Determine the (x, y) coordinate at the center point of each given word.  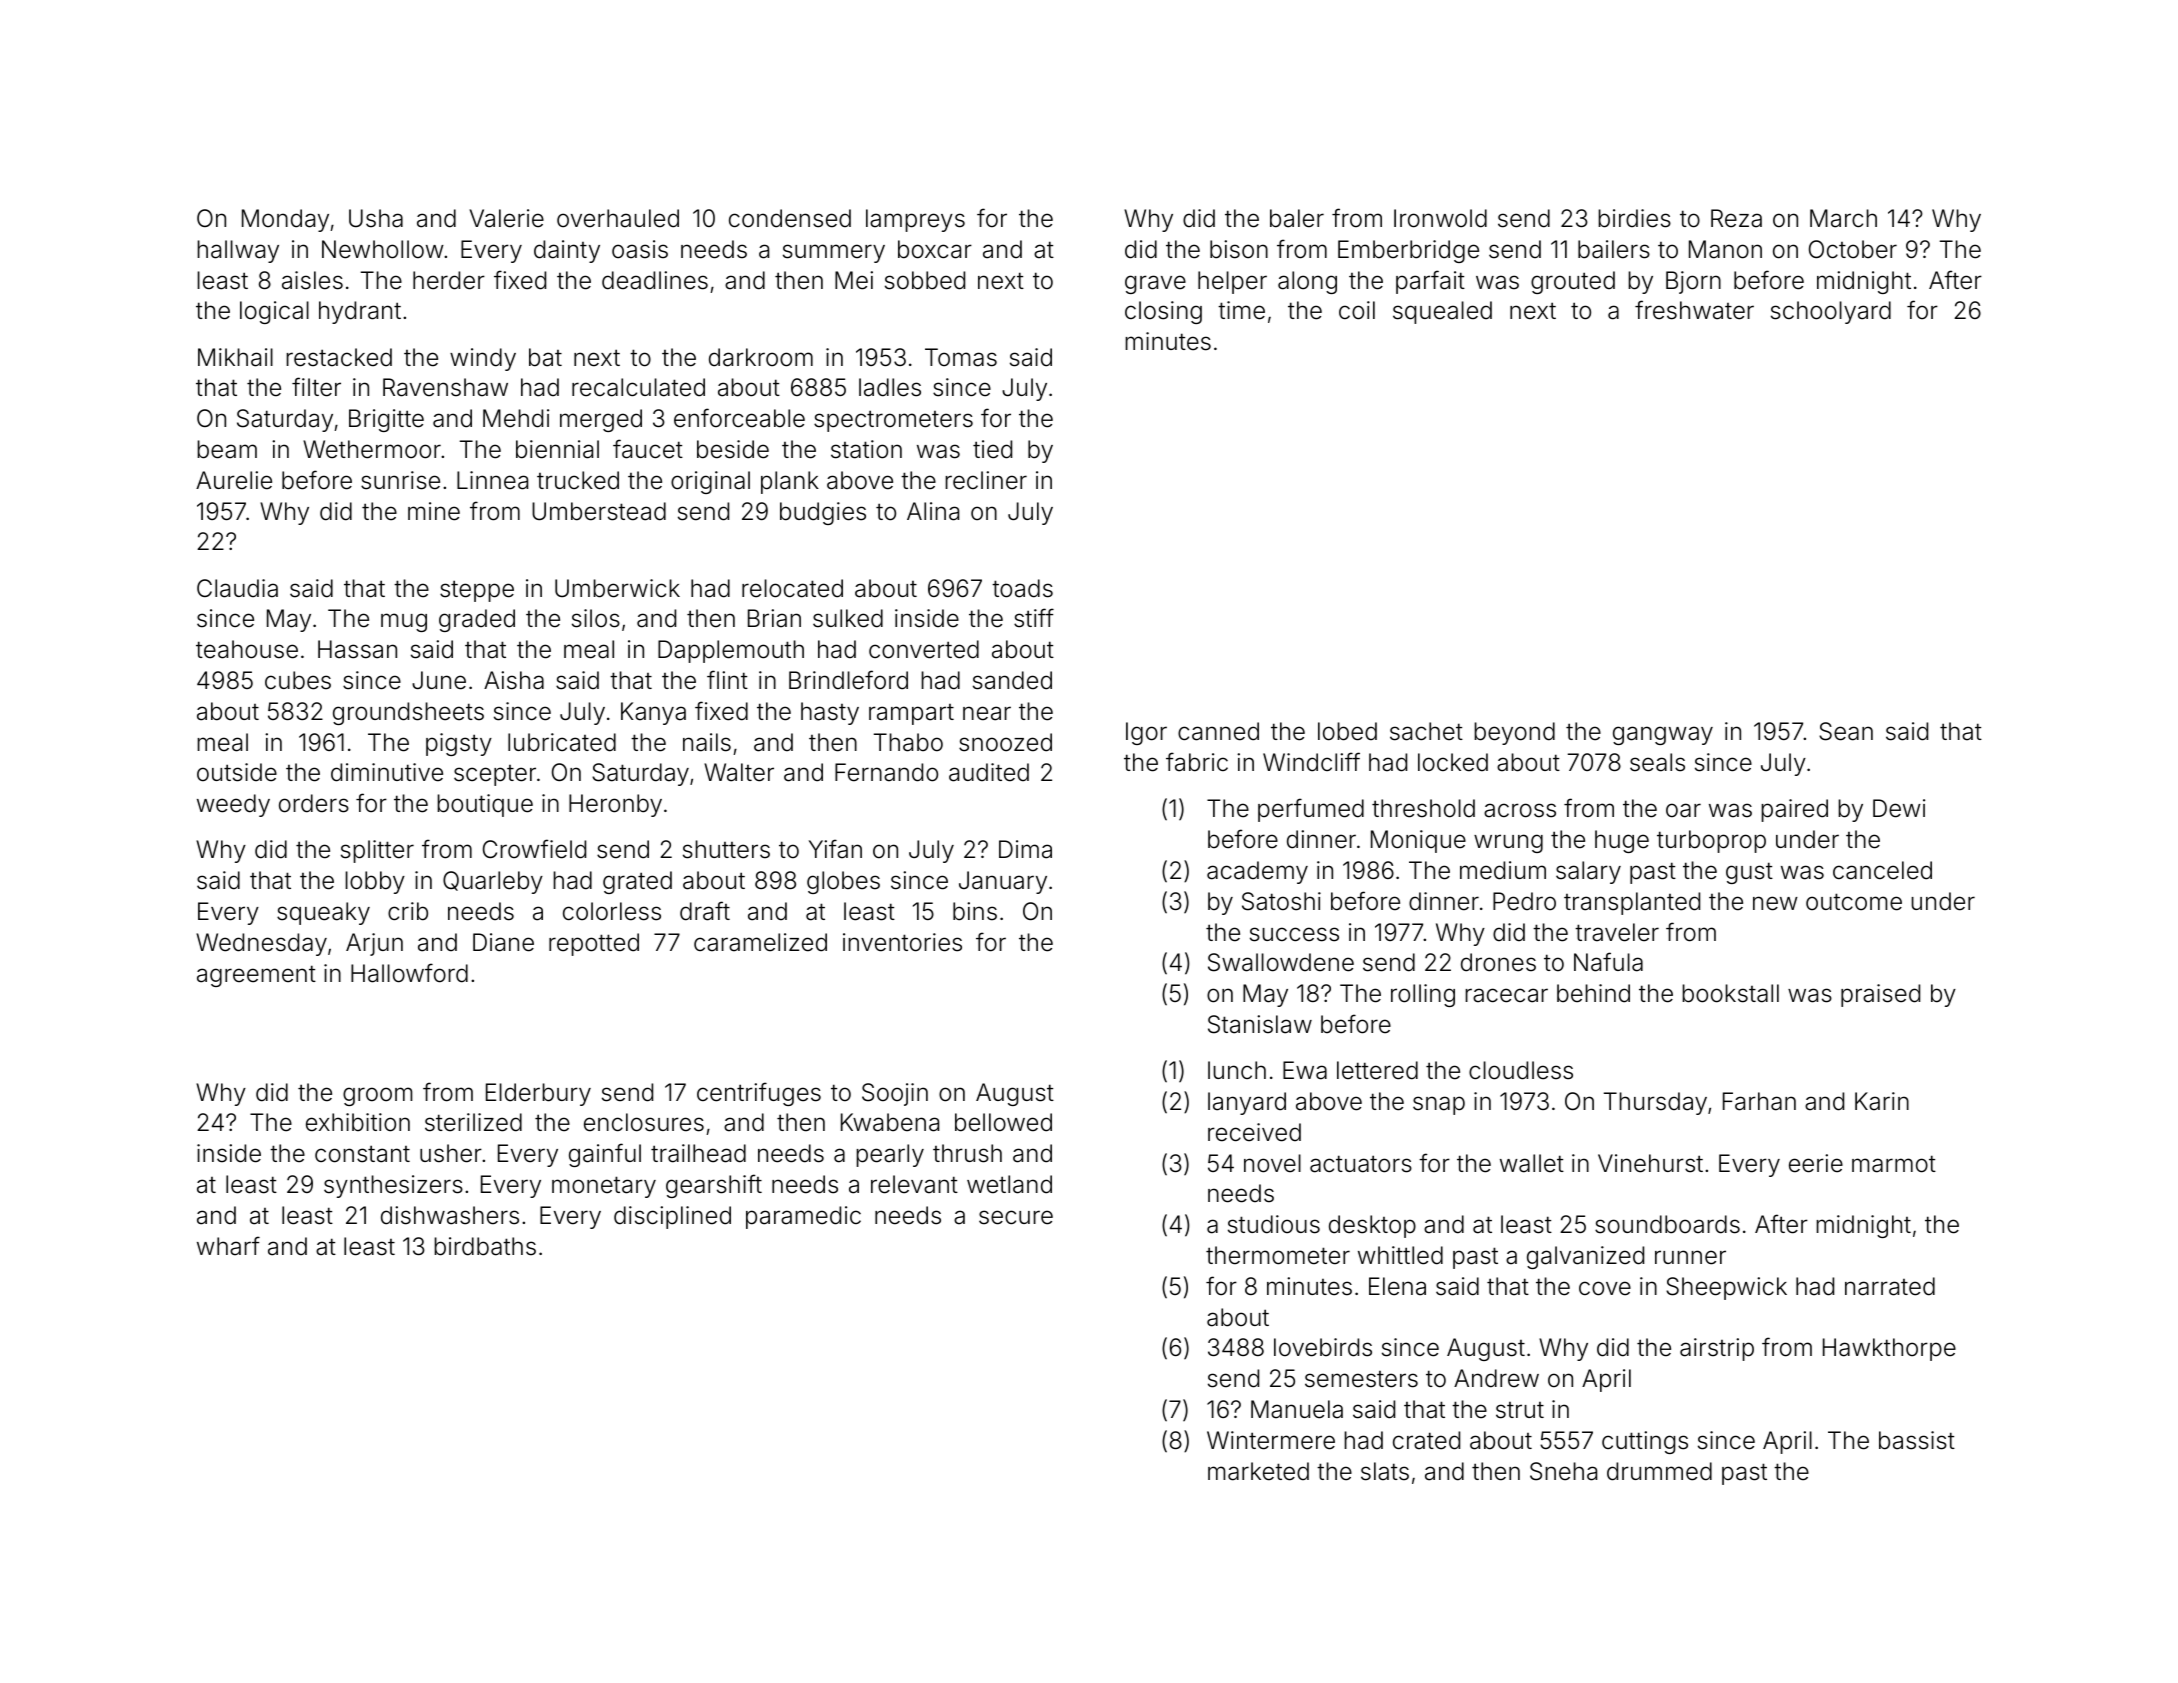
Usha (376, 218)
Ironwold (1440, 218)
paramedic (803, 1217)
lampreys (915, 220)
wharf (228, 1246)
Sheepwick (1726, 1288)
